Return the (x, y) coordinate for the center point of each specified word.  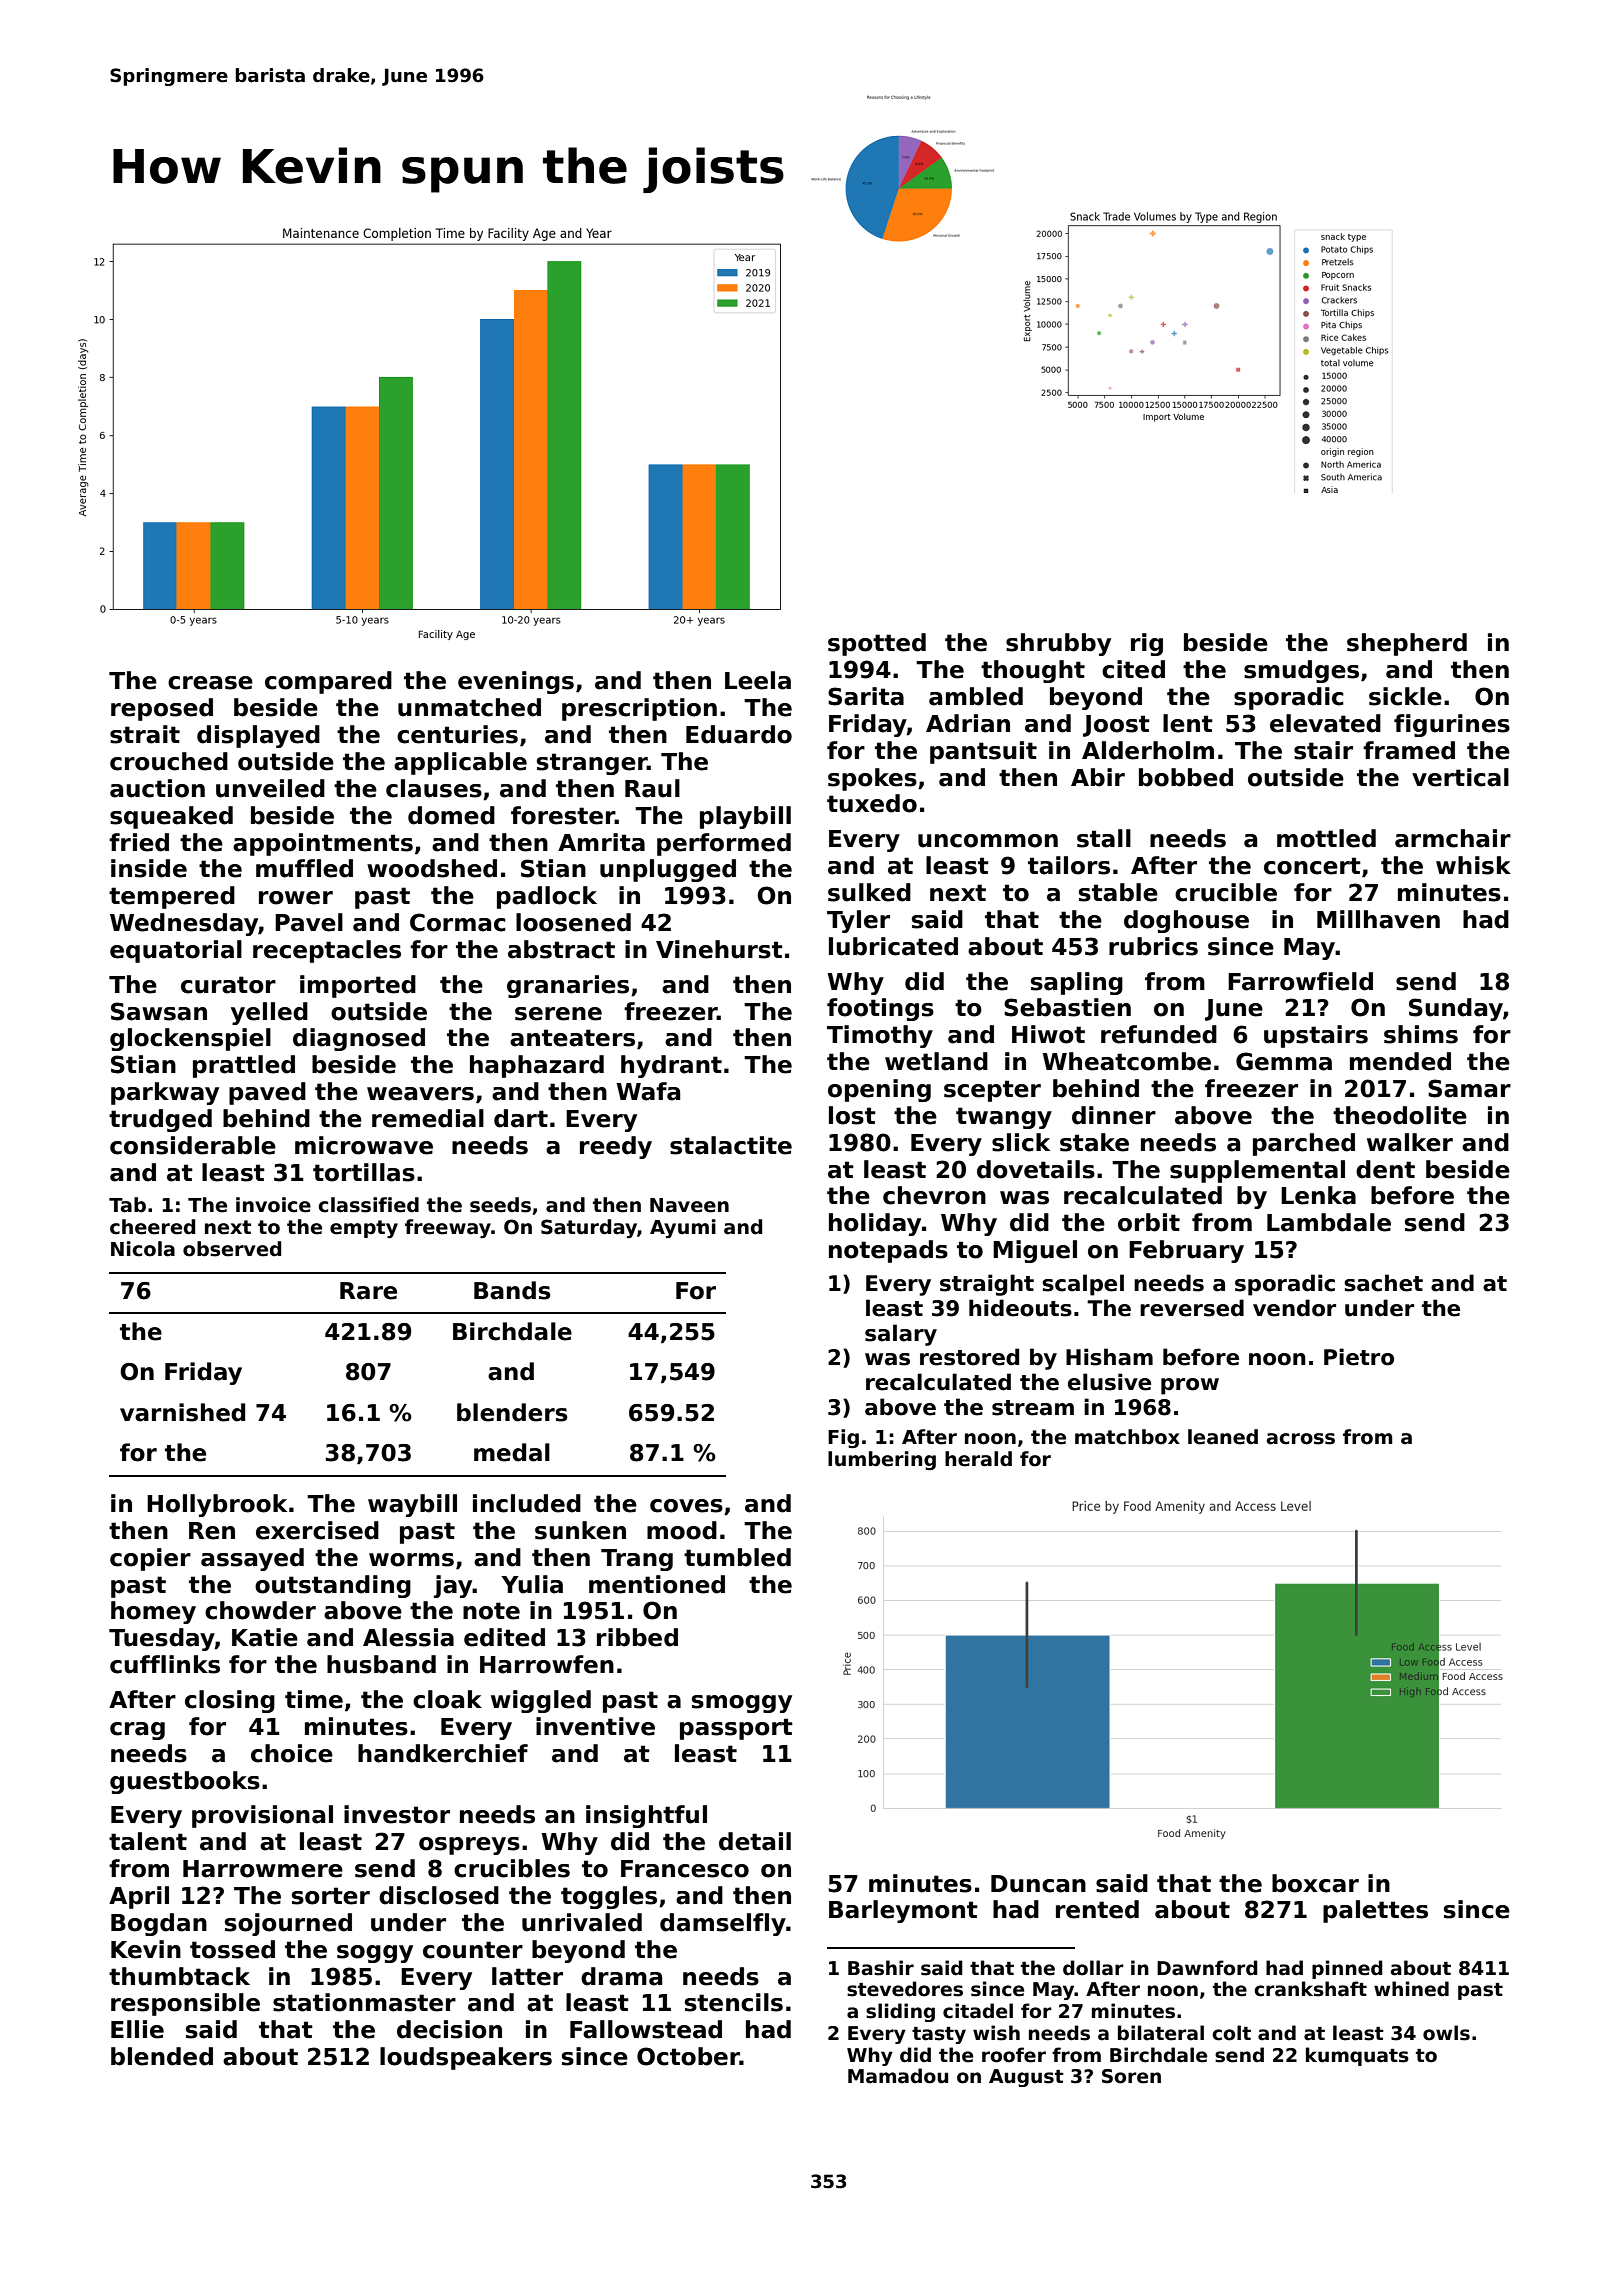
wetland (936, 1061)
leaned (1223, 1437)
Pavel (309, 922)
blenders (512, 1412)
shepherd (1407, 644)
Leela (758, 680)
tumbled (737, 1557)
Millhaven (1378, 919)
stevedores (905, 1989)
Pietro (1359, 1357)
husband (381, 1664)
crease (210, 683)
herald (978, 1459)
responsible (185, 2004)
